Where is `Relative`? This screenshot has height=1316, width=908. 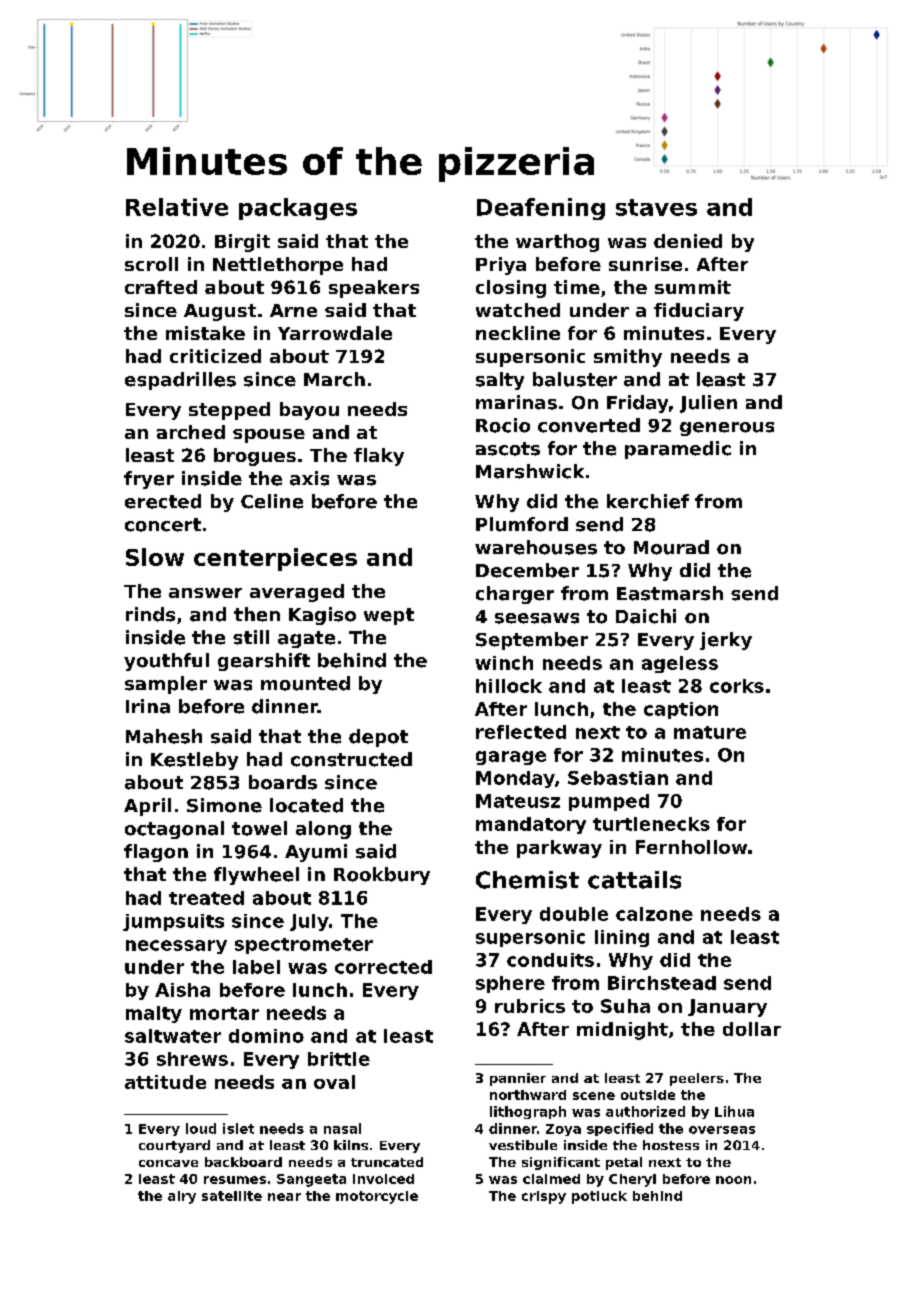
Relative is located at coordinates (177, 207).
